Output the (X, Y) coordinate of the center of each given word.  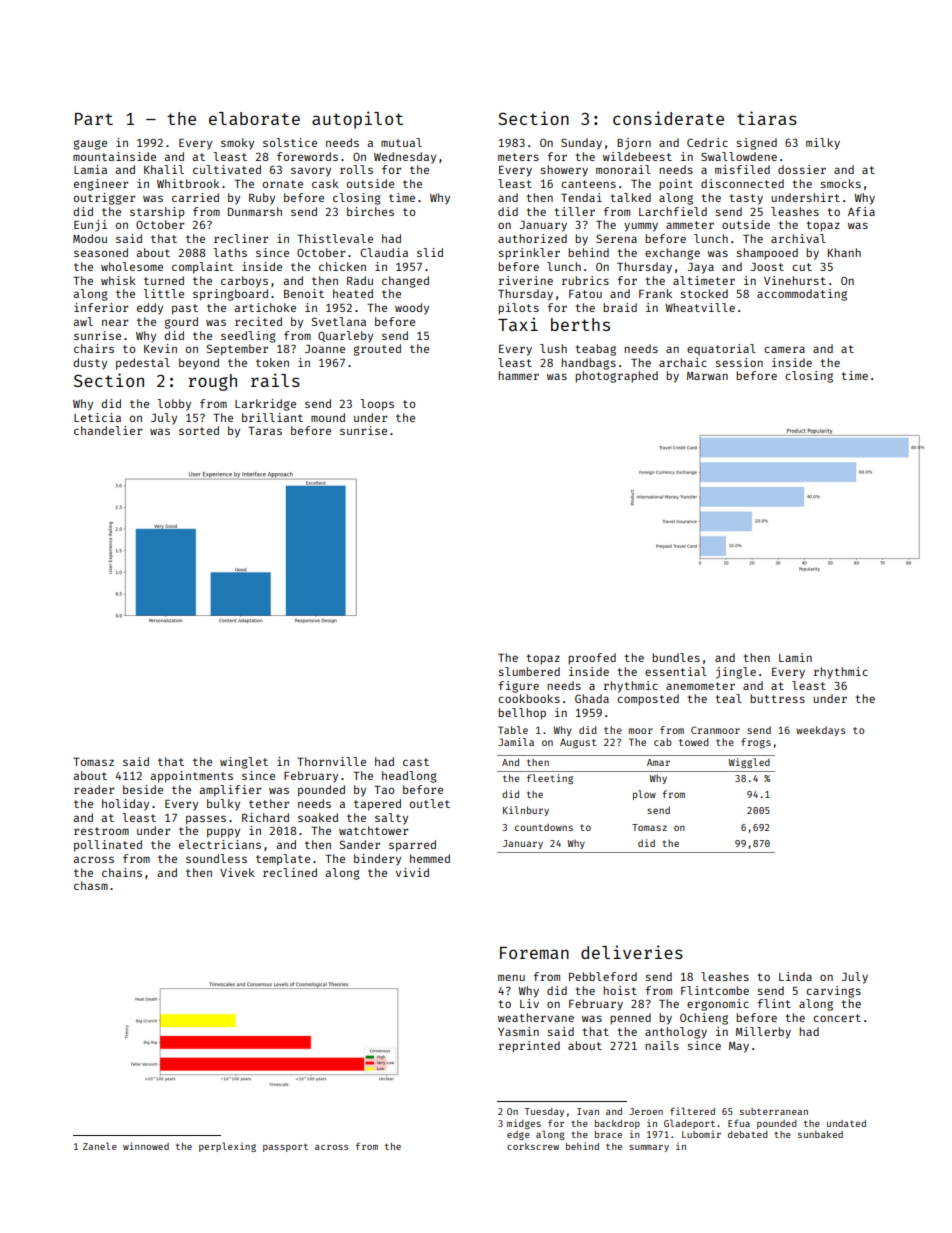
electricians (220, 844)
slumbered (529, 671)
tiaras (767, 118)
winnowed (146, 1146)
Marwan (707, 376)
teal (728, 698)
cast (416, 762)
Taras (265, 431)
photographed (616, 377)
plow (644, 795)
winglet (244, 763)
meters (518, 157)
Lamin (795, 657)
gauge (90, 145)
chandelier (108, 430)
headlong (409, 777)
